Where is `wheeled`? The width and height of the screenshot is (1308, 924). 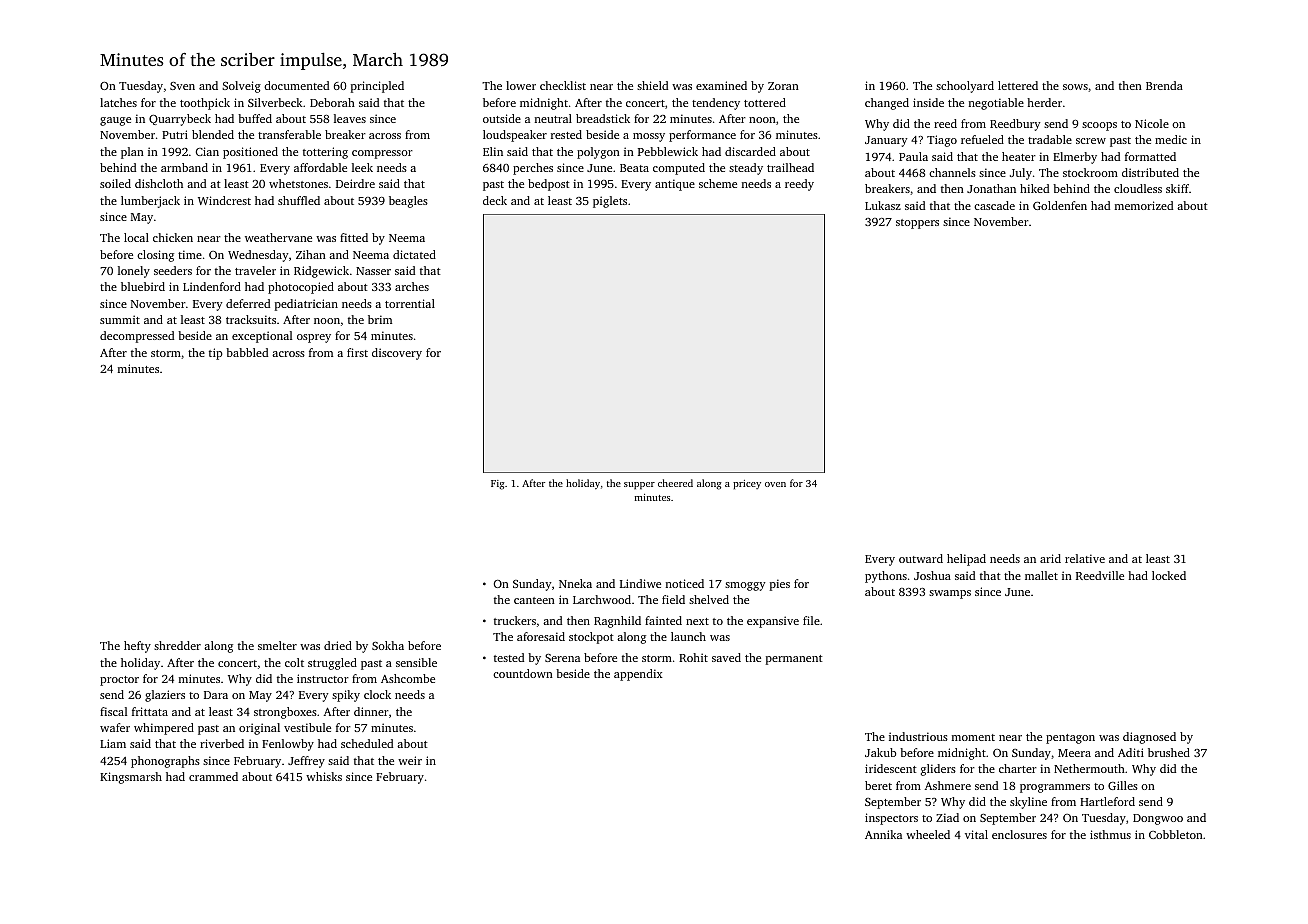 wheeled is located at coordinates (928, 834).
